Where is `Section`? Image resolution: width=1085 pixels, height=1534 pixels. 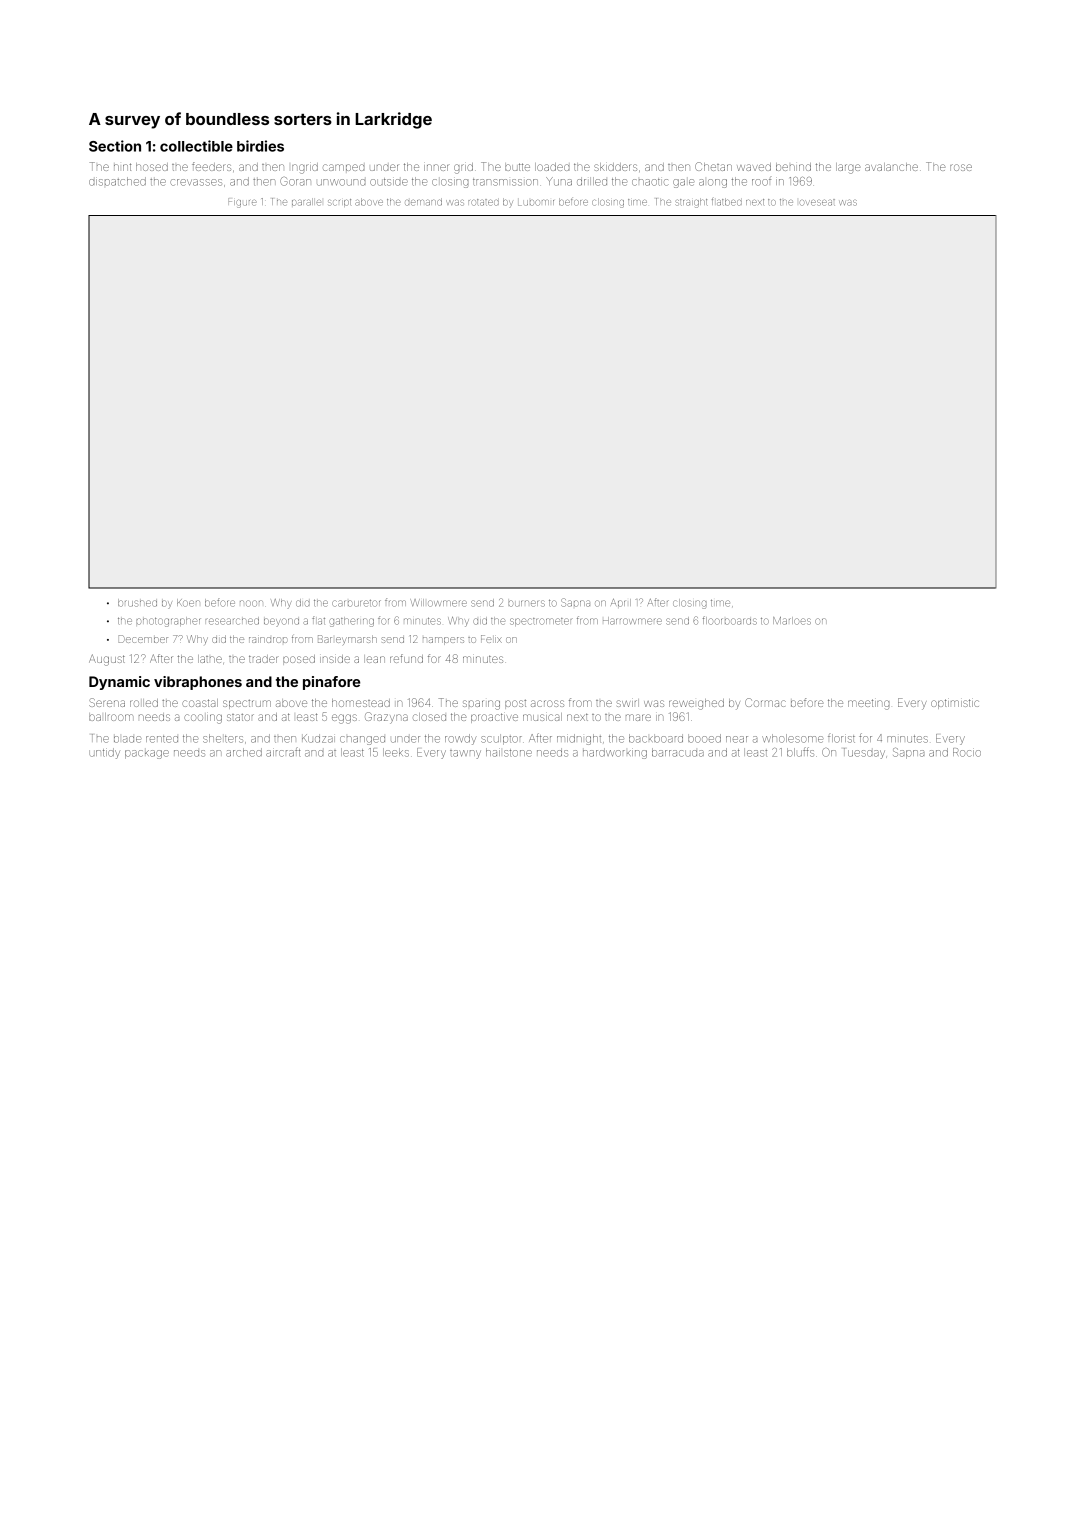 Section is located at coordinates (115, 146).
